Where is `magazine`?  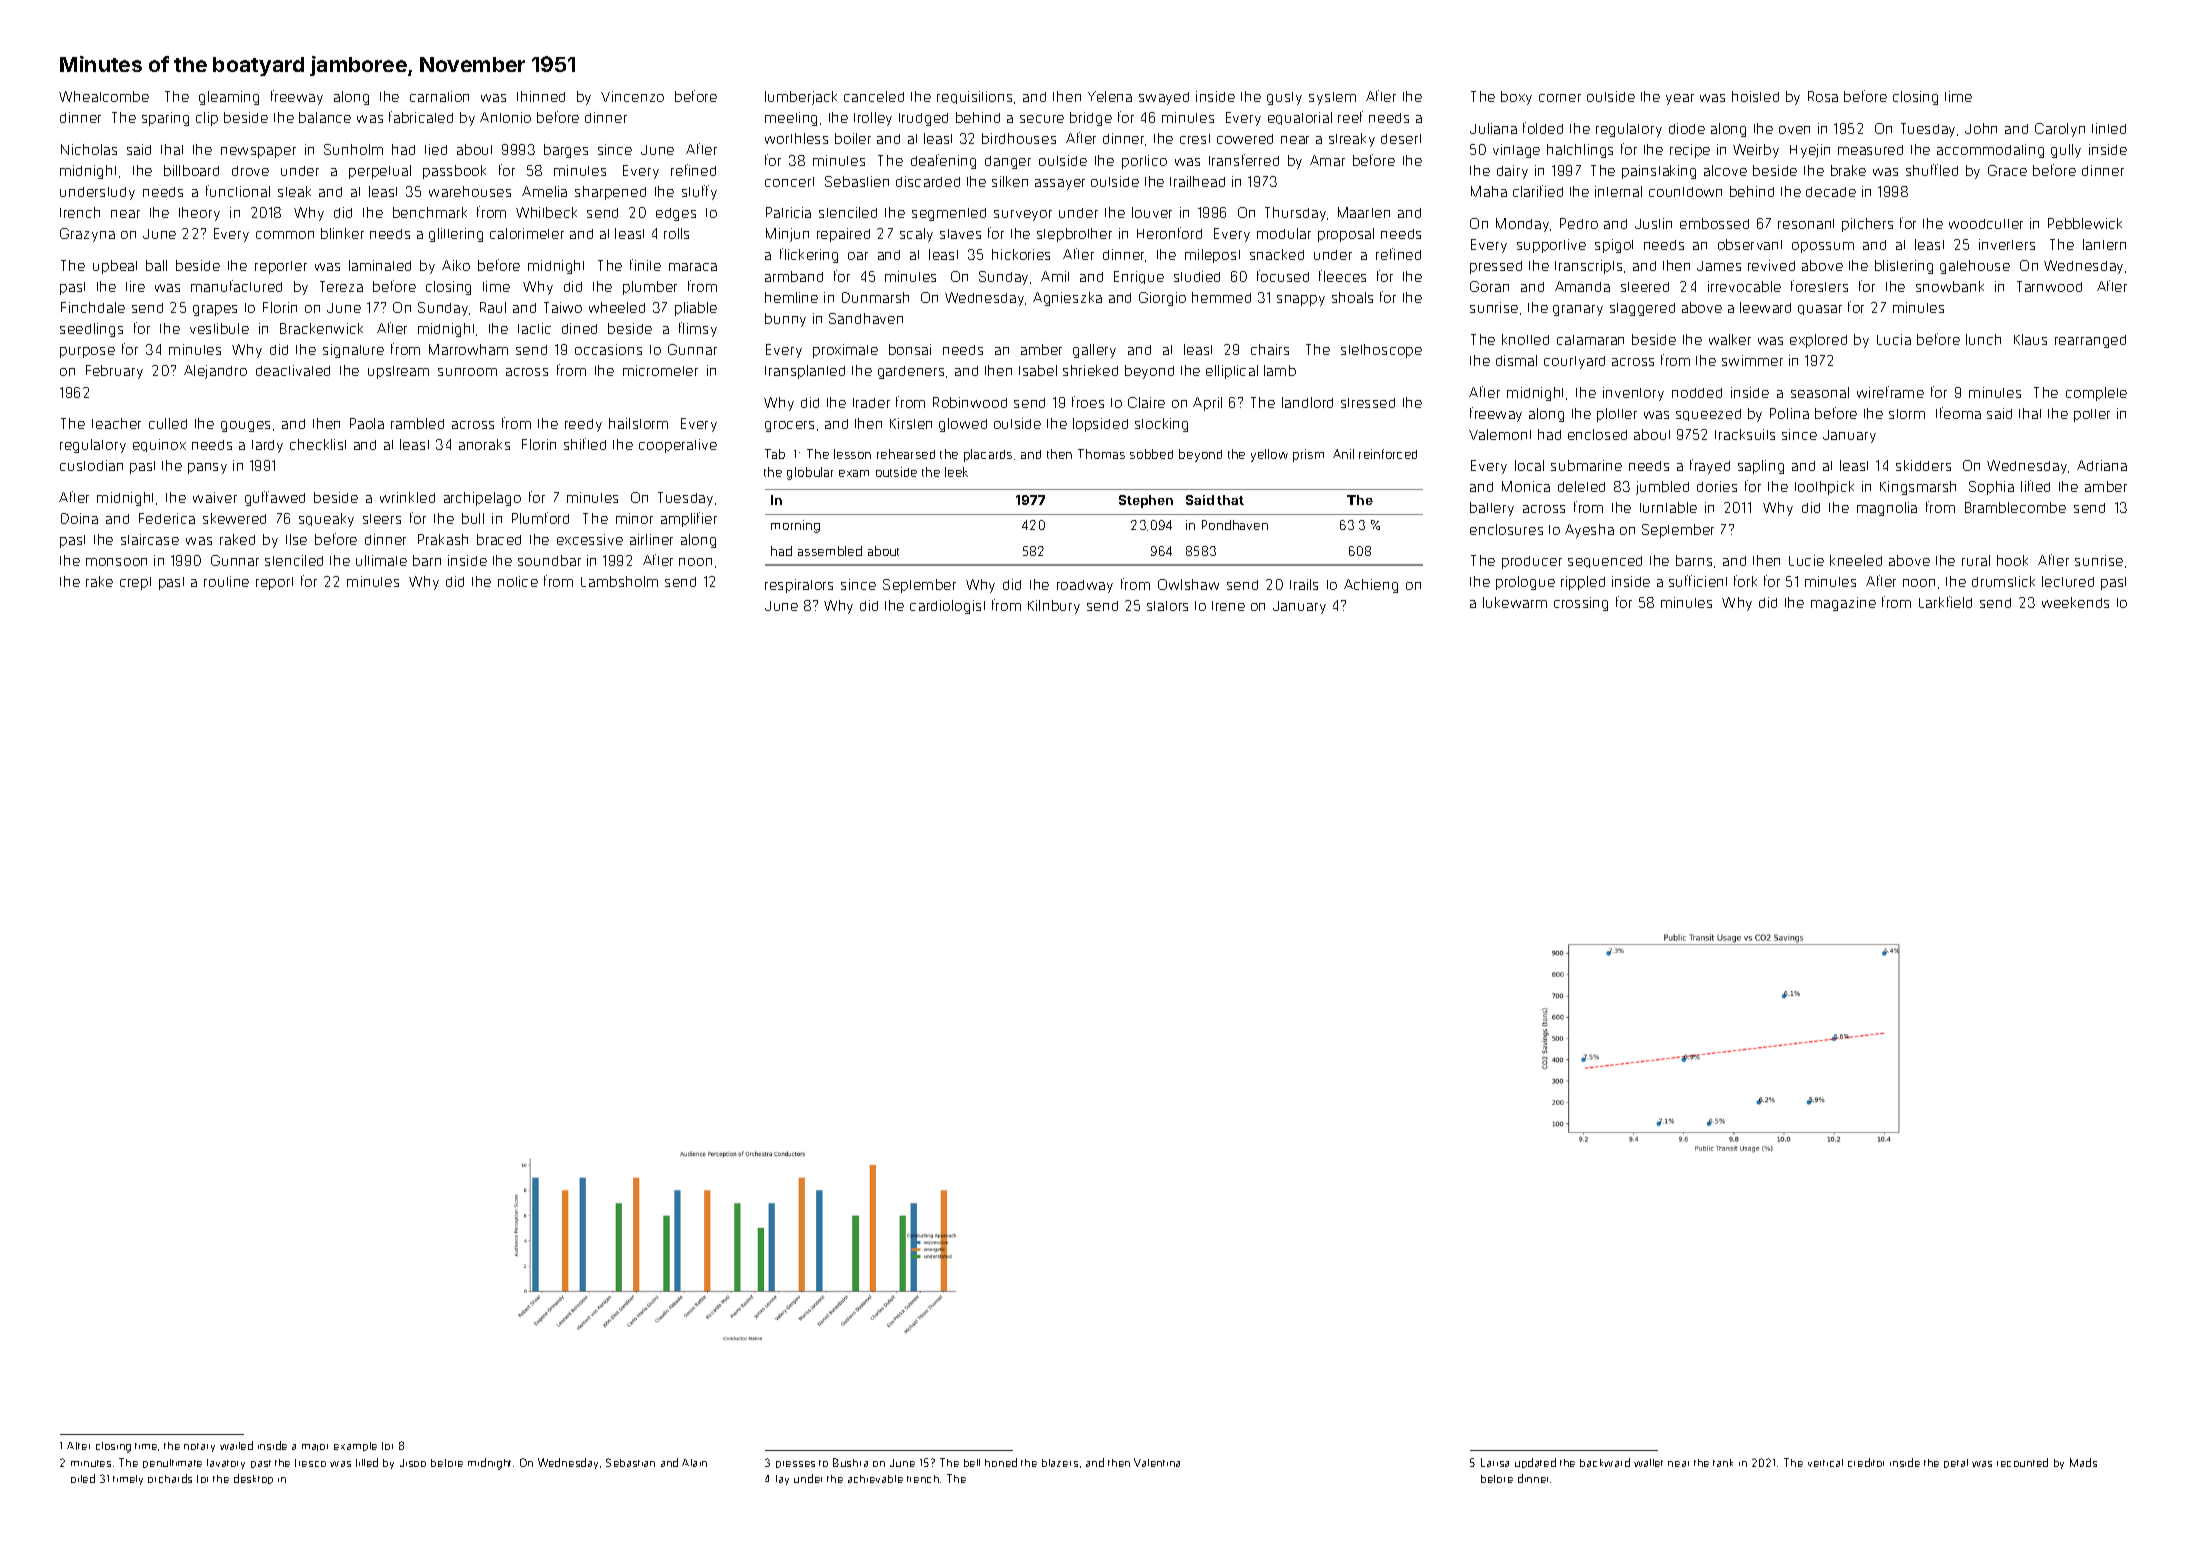
magazine is located at coordinates (1843, 604).
